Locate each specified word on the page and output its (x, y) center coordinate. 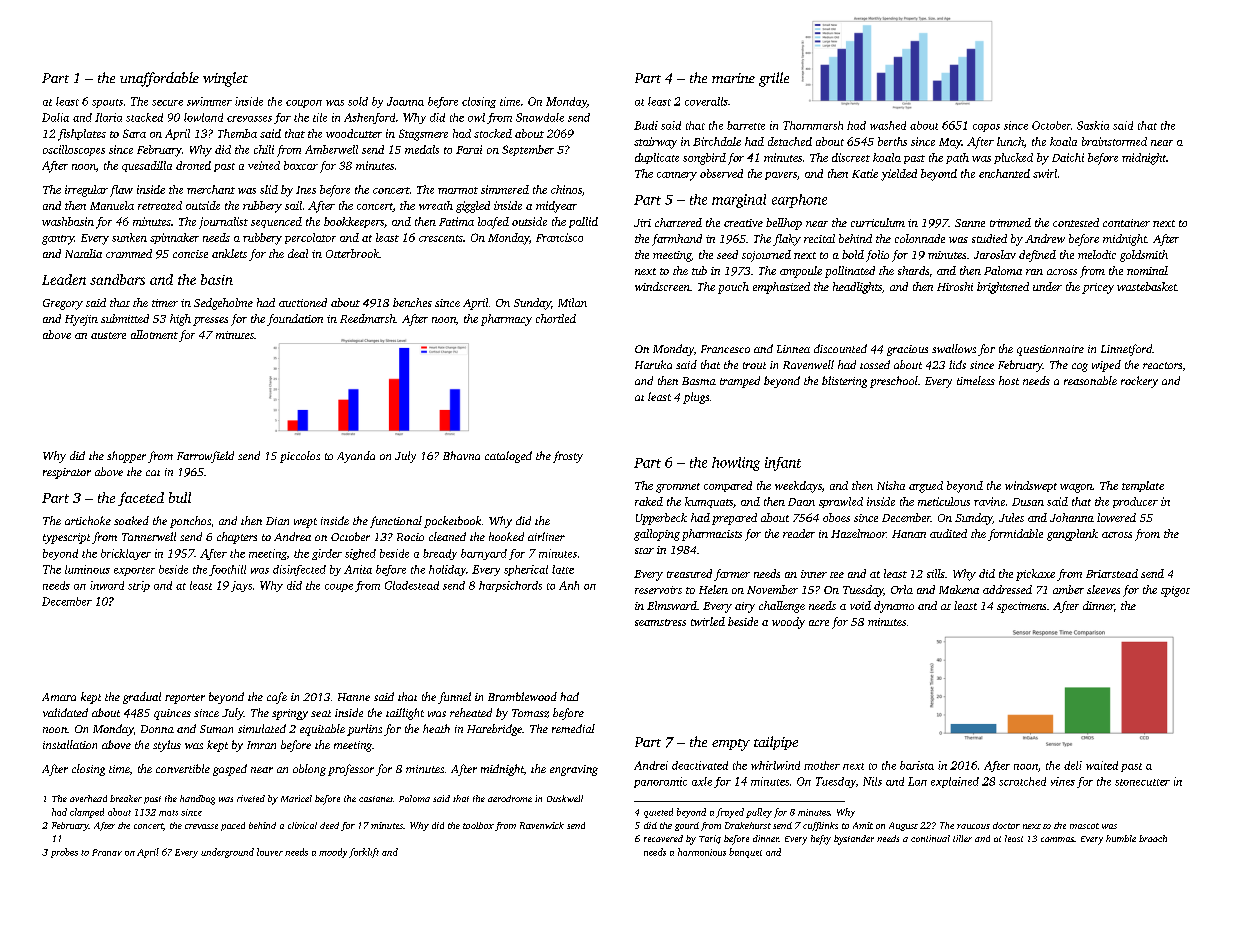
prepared (734, 519)
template (1143, 486)
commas (1057, 839)
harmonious (702, 852)
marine (733, 78)
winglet (225, 79)
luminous (87, 569)
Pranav (107, 852)
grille (774, 79)
